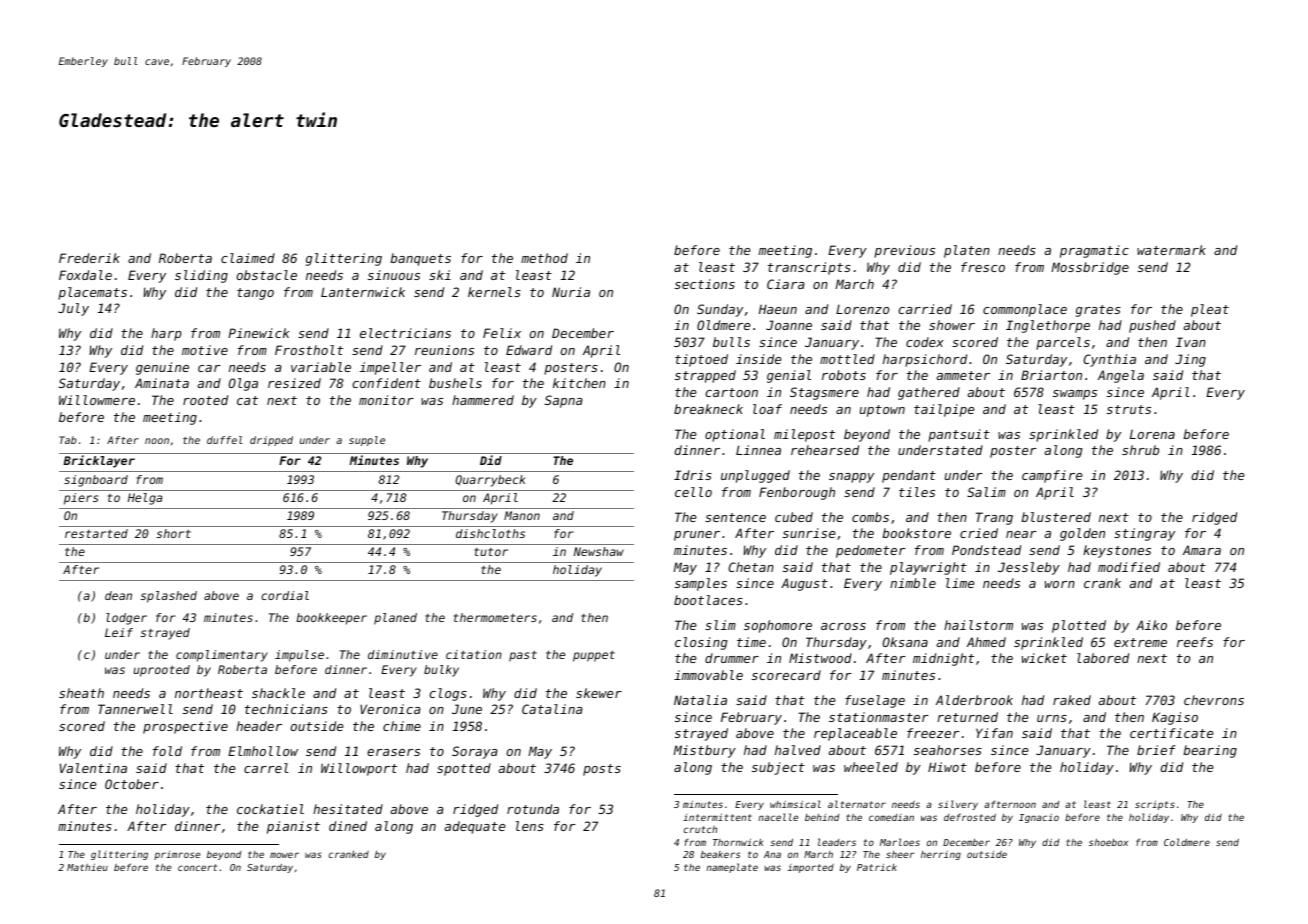 This screenshot has height=924, width=1308. Describe the element at coordinates (1110, 360) in the screenshot. I see `Cynthia` at that location.
